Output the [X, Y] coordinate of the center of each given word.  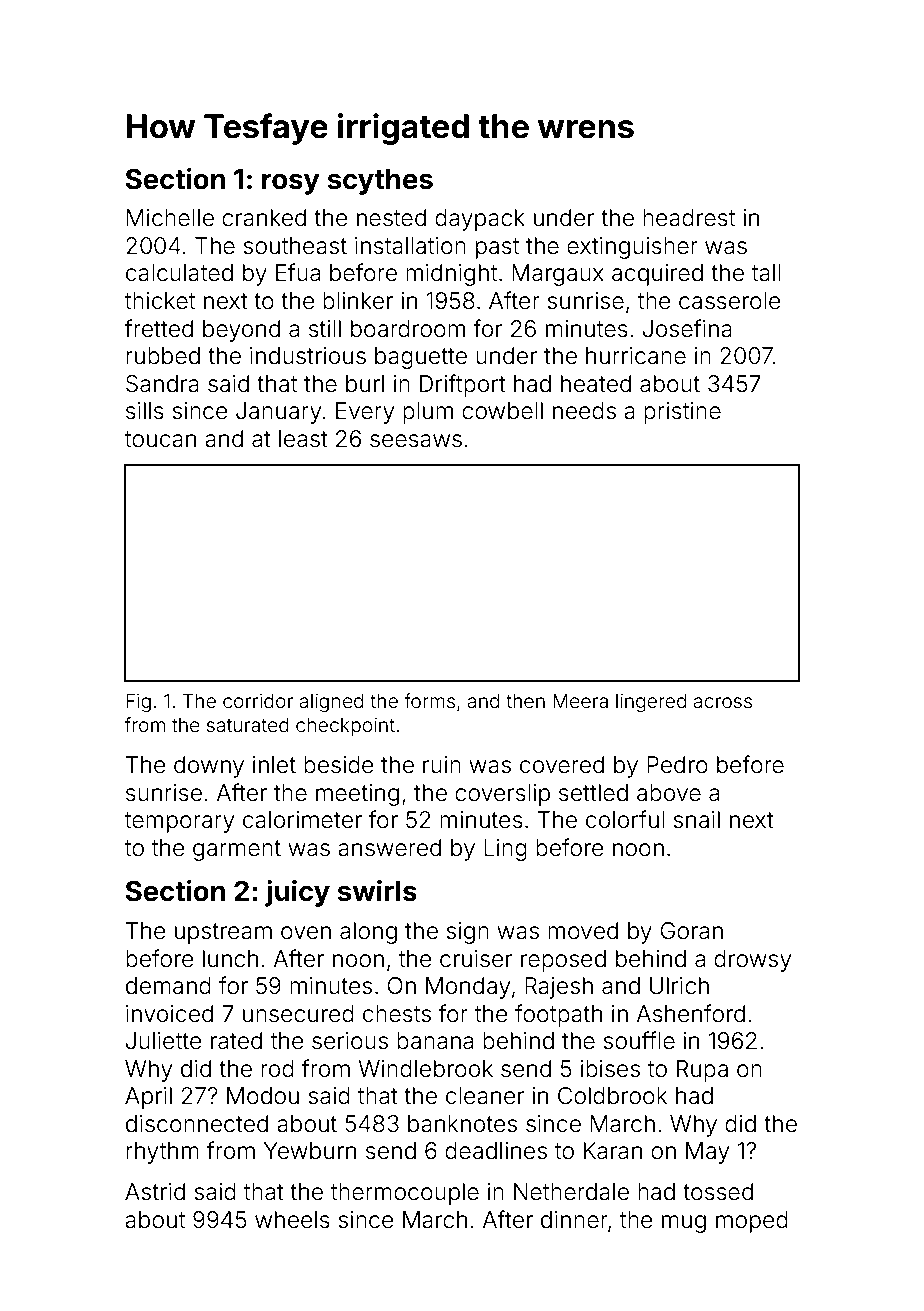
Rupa [702, 1071]
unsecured [298, 1014]
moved [583, 931]
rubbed [163, 356]
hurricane [636, 356]
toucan [160, 439]
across [723, 702]
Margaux [558, 275]
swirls [377, 891]
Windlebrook [425, 1069]
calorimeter [302, 820]
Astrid [155, 1192]
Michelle [170, 218]
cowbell [502, 411]
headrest [689, 218]
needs [584, 411]
